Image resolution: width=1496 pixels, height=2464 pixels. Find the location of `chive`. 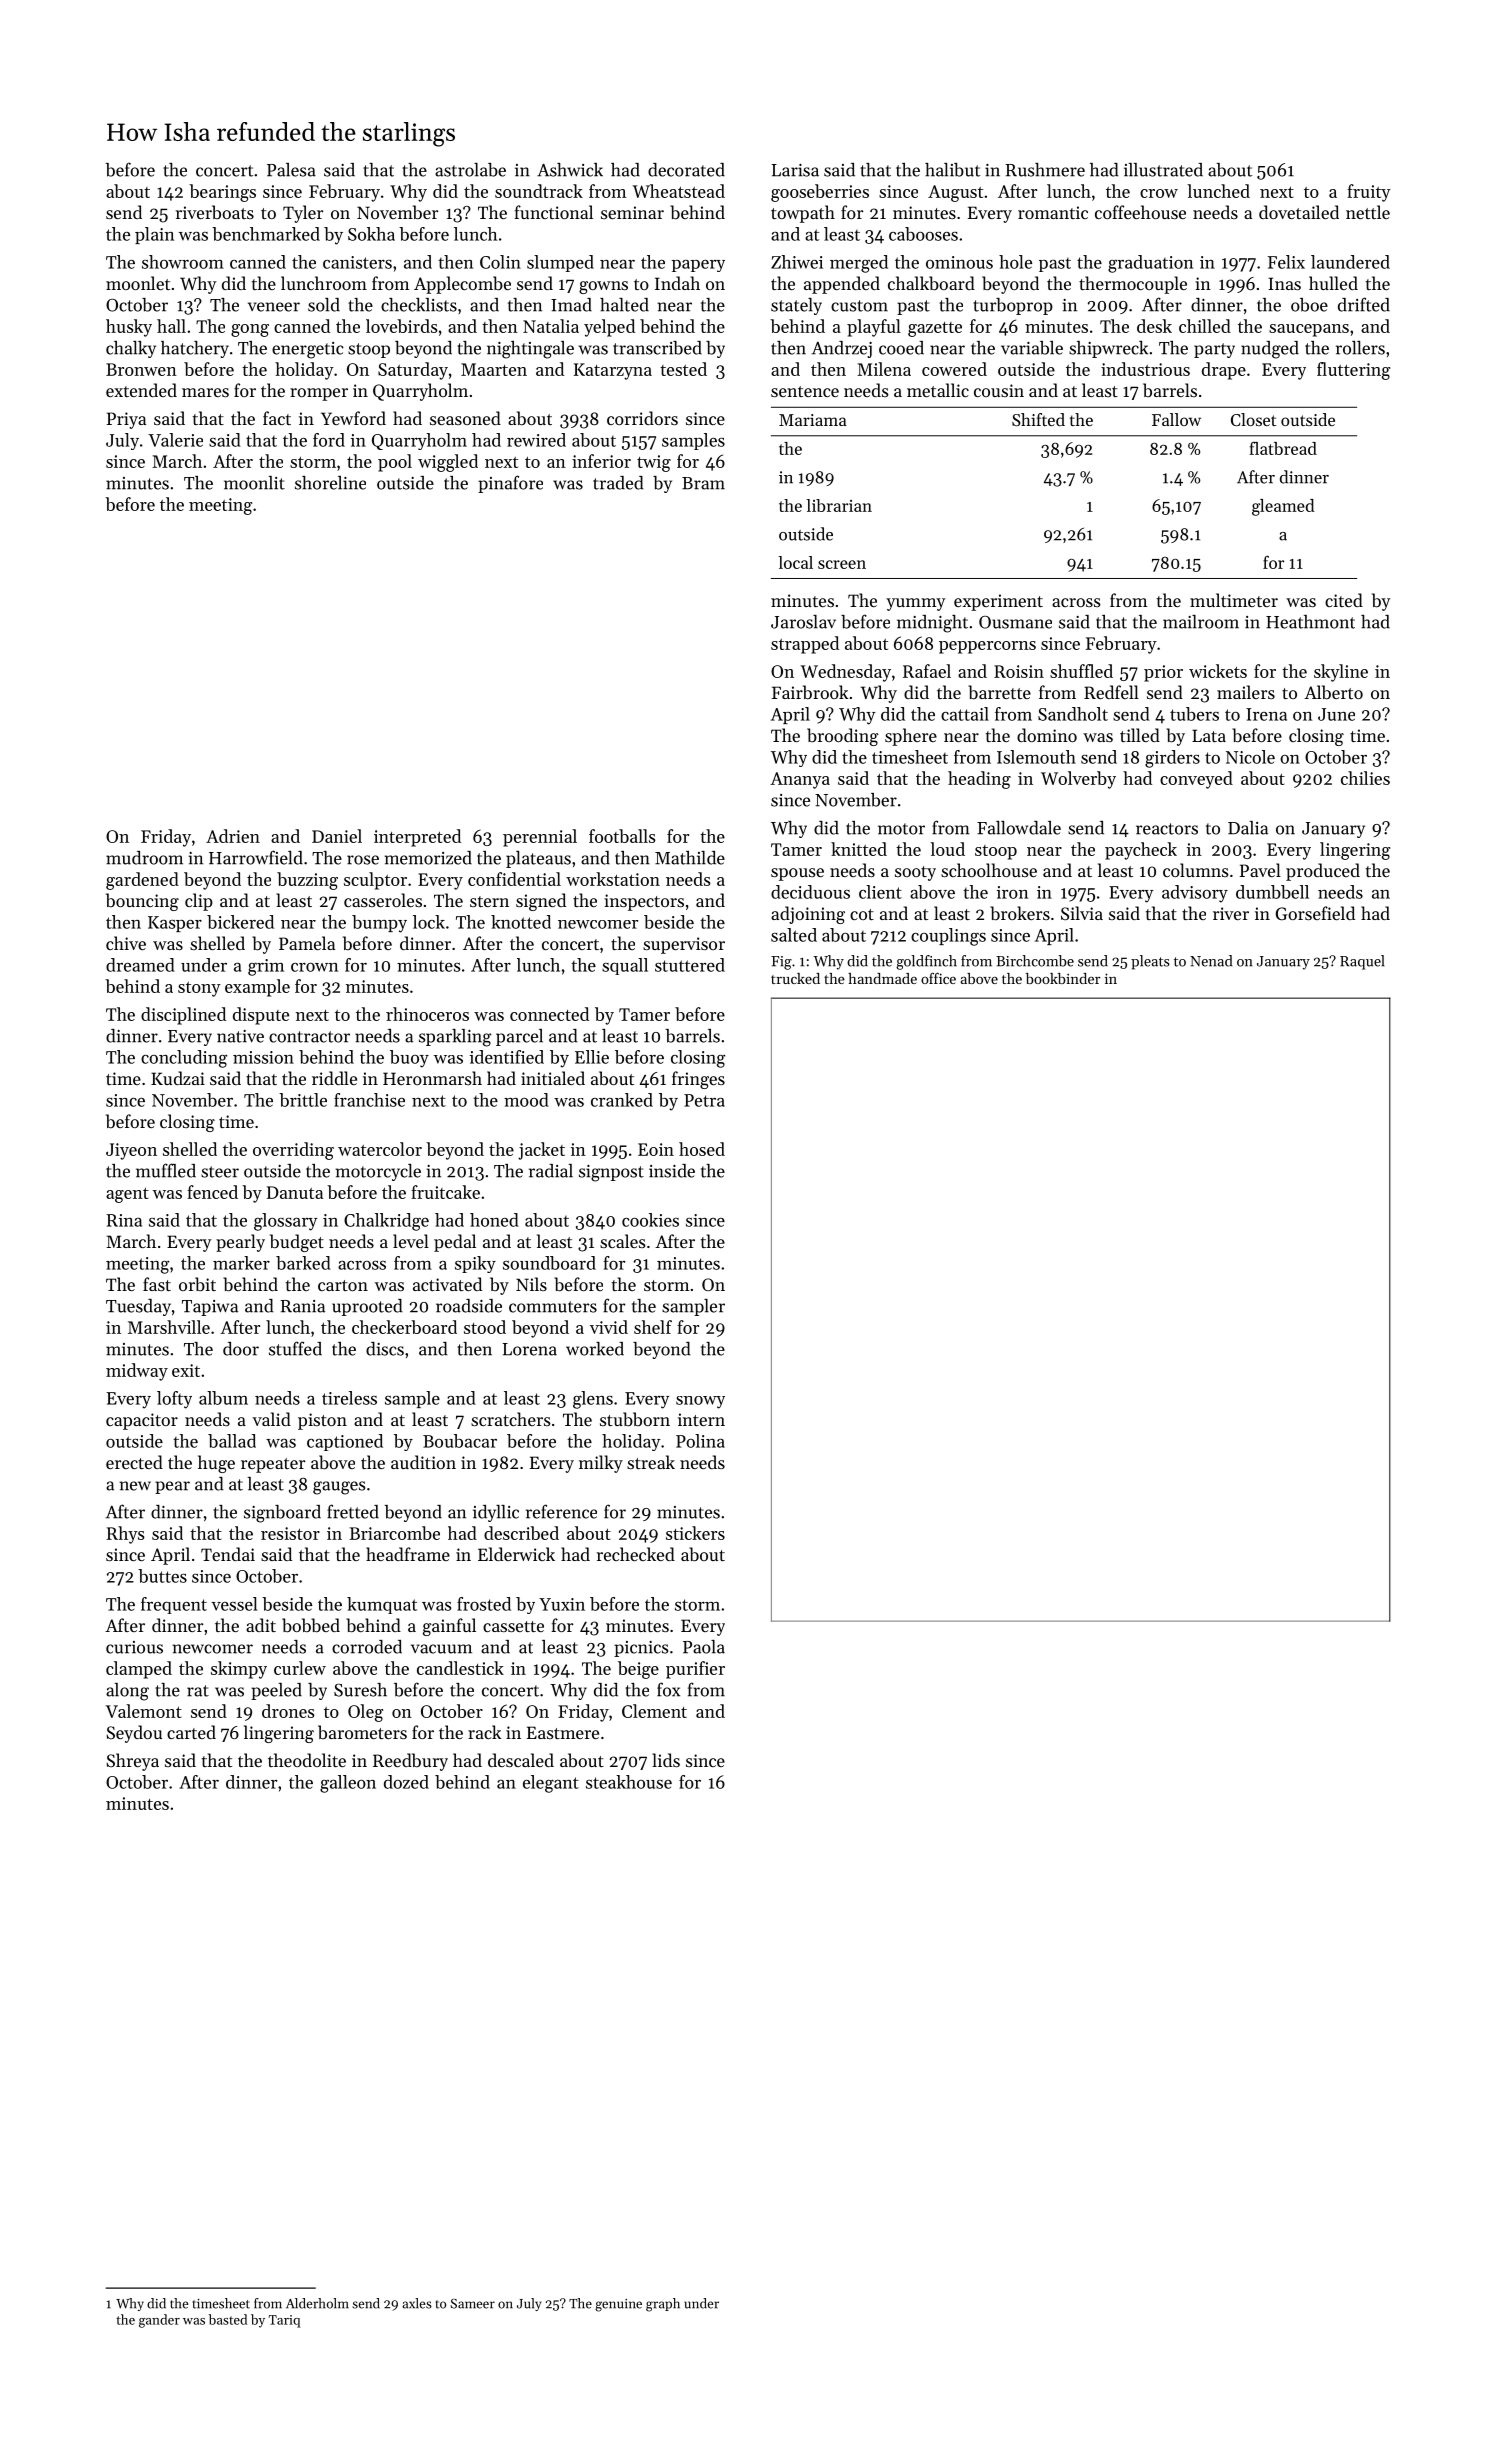

chive is located at coordinates (126, 943).
